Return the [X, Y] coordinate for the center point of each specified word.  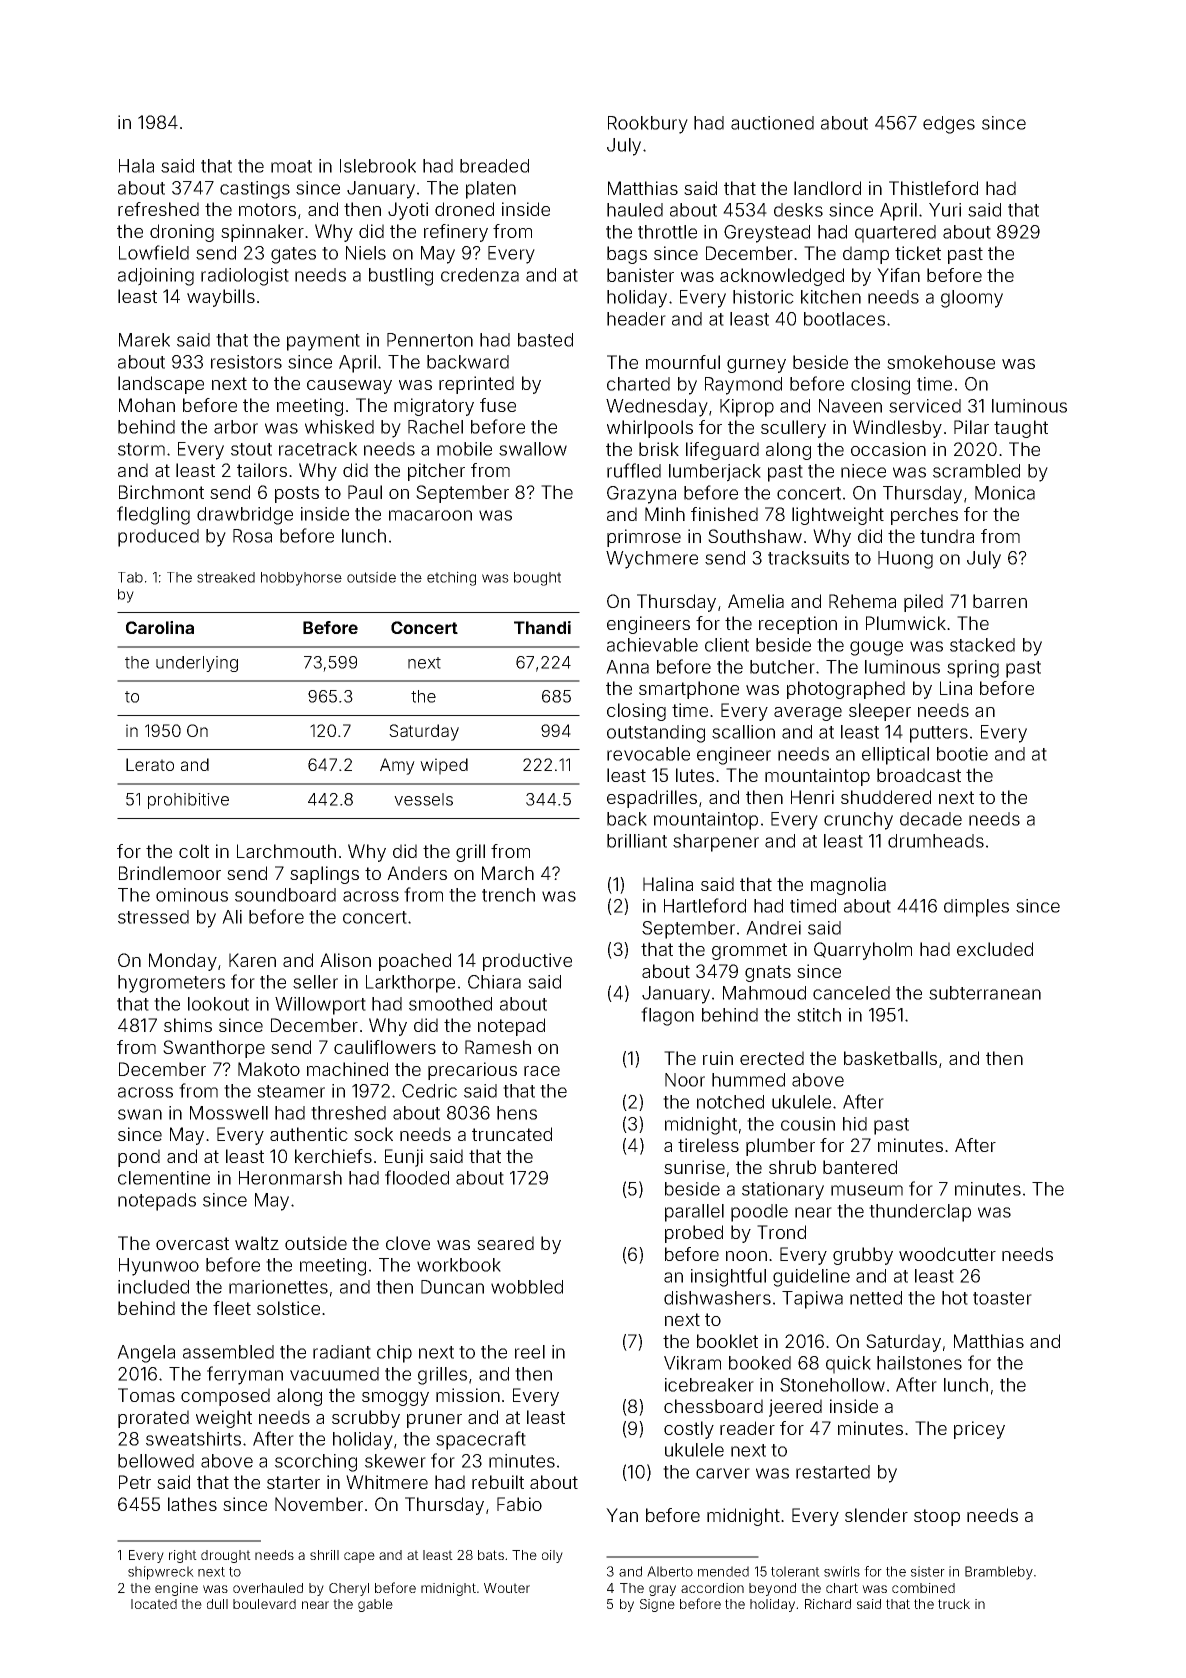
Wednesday [657, 408]
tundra [947, 536]
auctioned [772, 123]
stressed [153, 917]
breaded [494, 166]
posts [297, 494]
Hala [136, 166]
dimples [976, 908]
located [154, 1604]
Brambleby [999, 1573]
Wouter [507, 1588]
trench [508, 895]
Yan [622, 1515]
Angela [146, 1354]
